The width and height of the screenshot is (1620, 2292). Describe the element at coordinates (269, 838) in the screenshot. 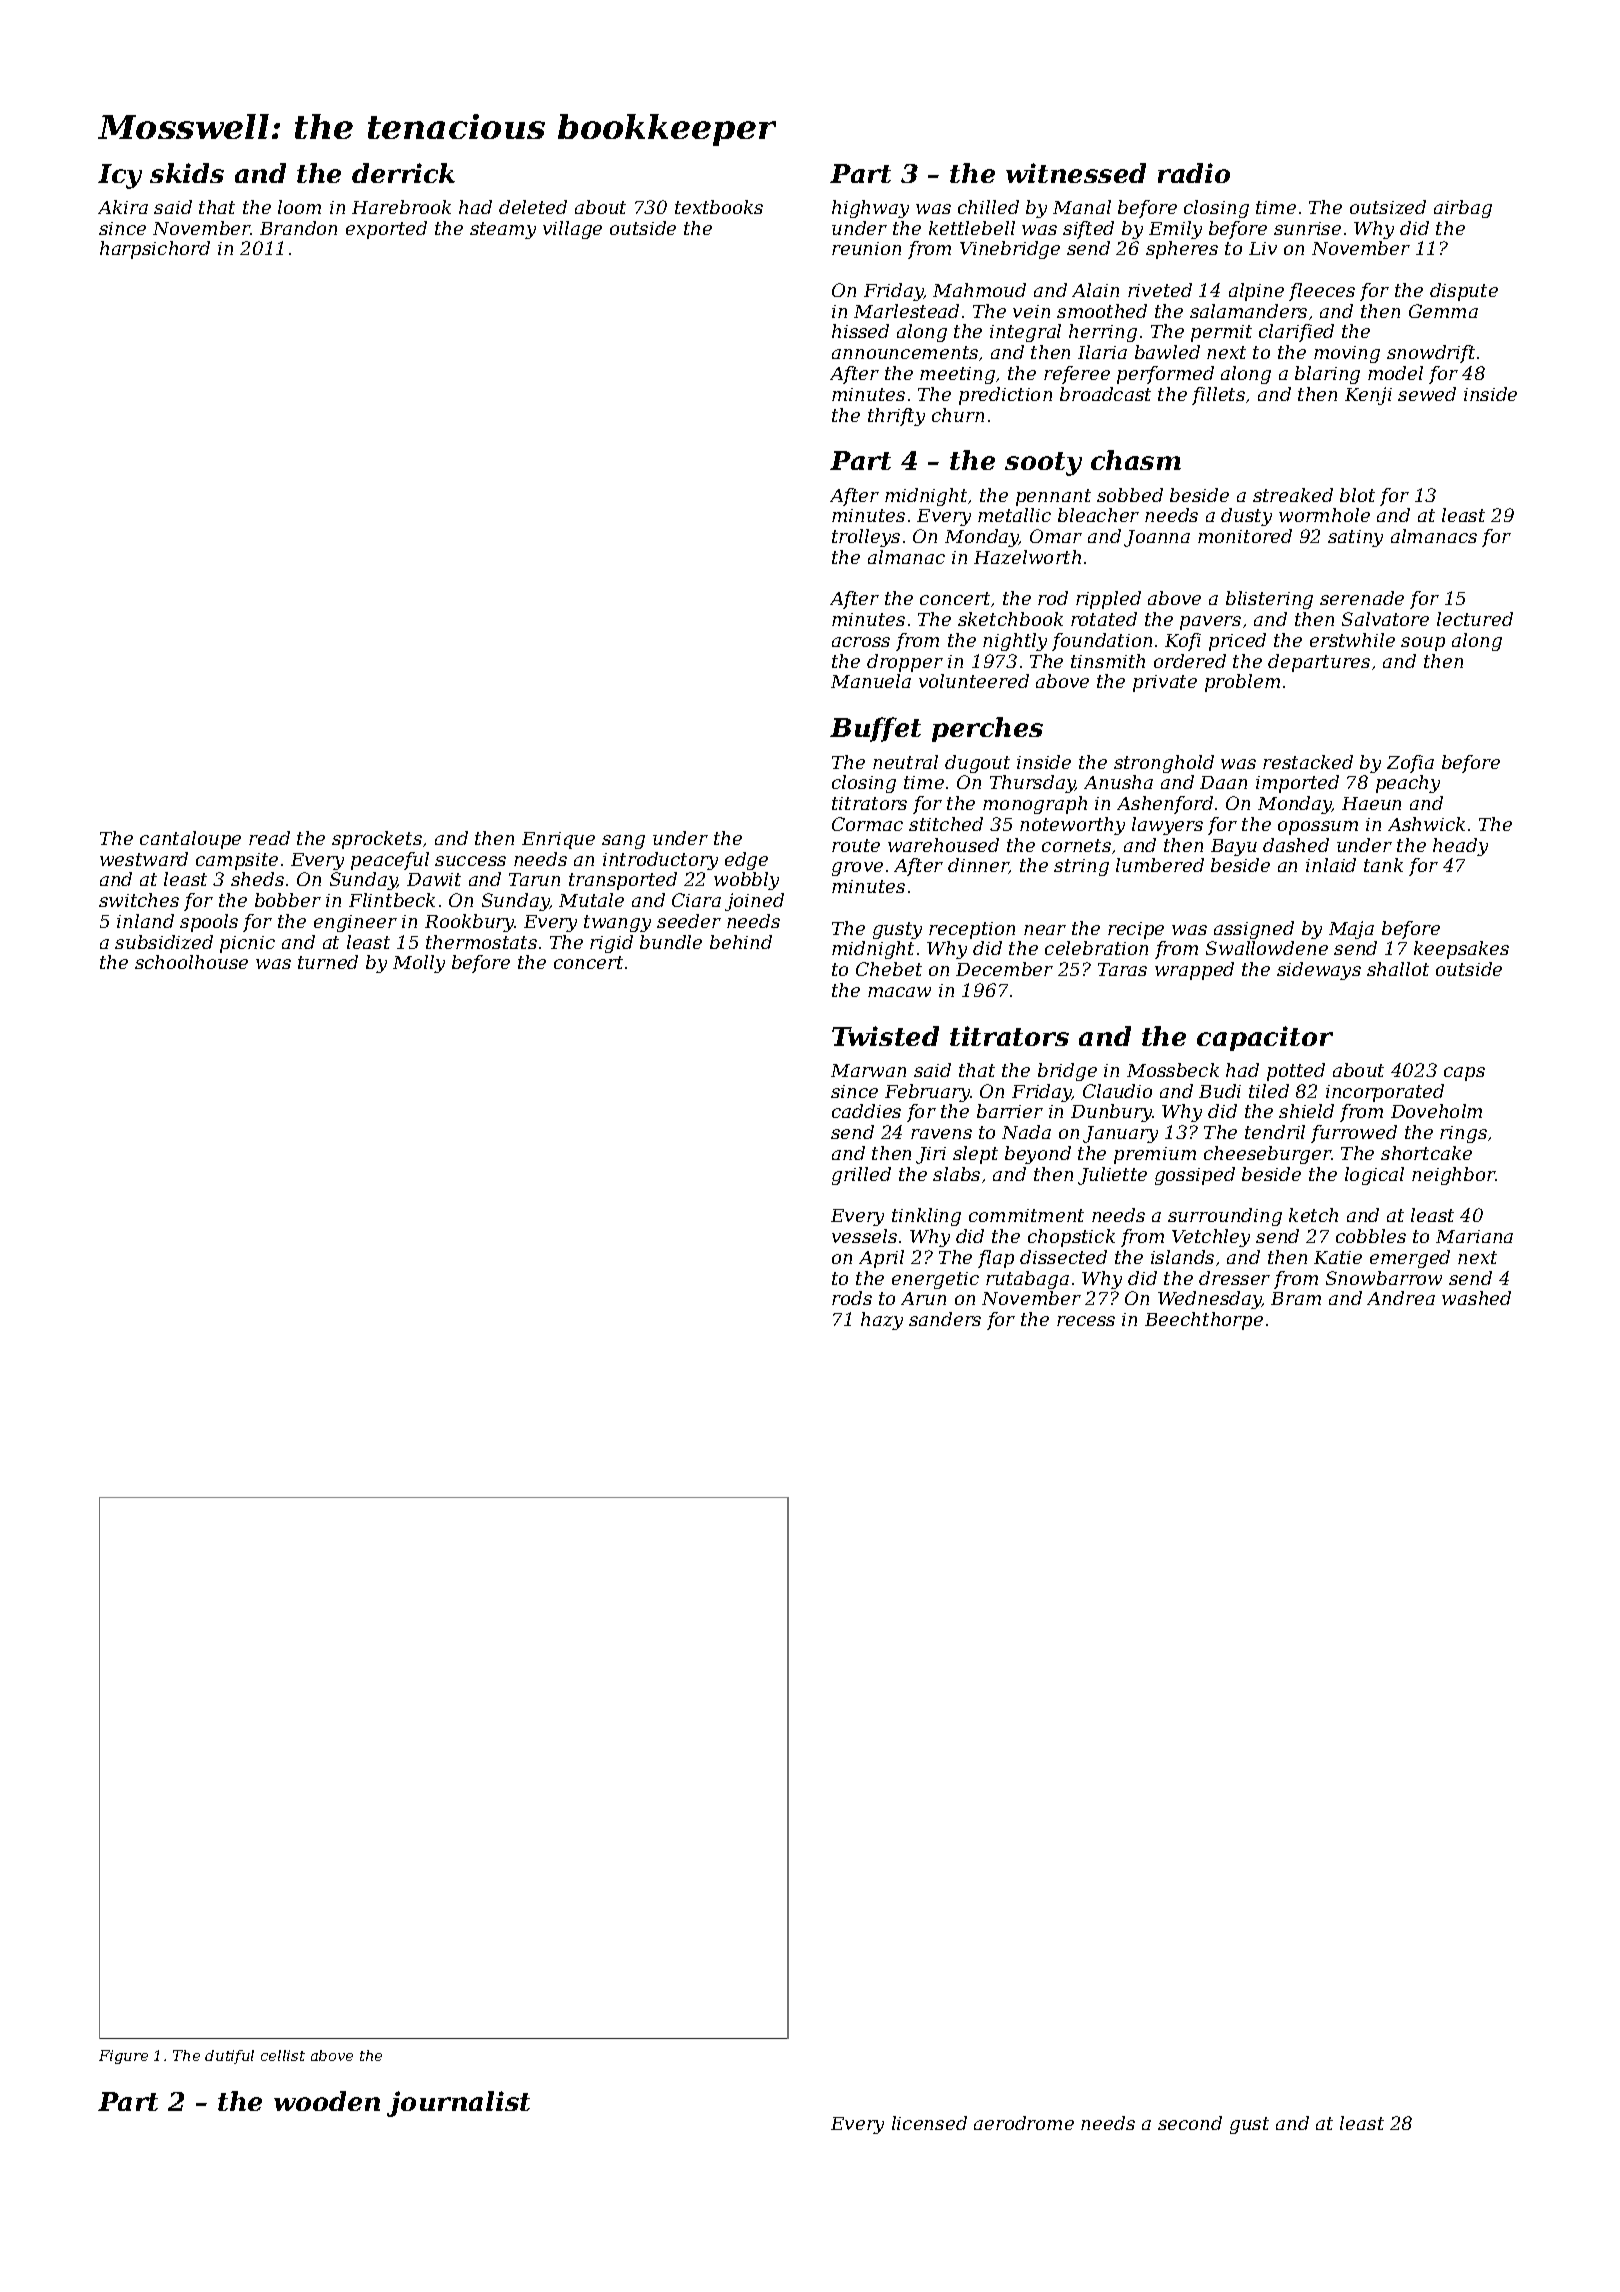

I see `read` at that location.
